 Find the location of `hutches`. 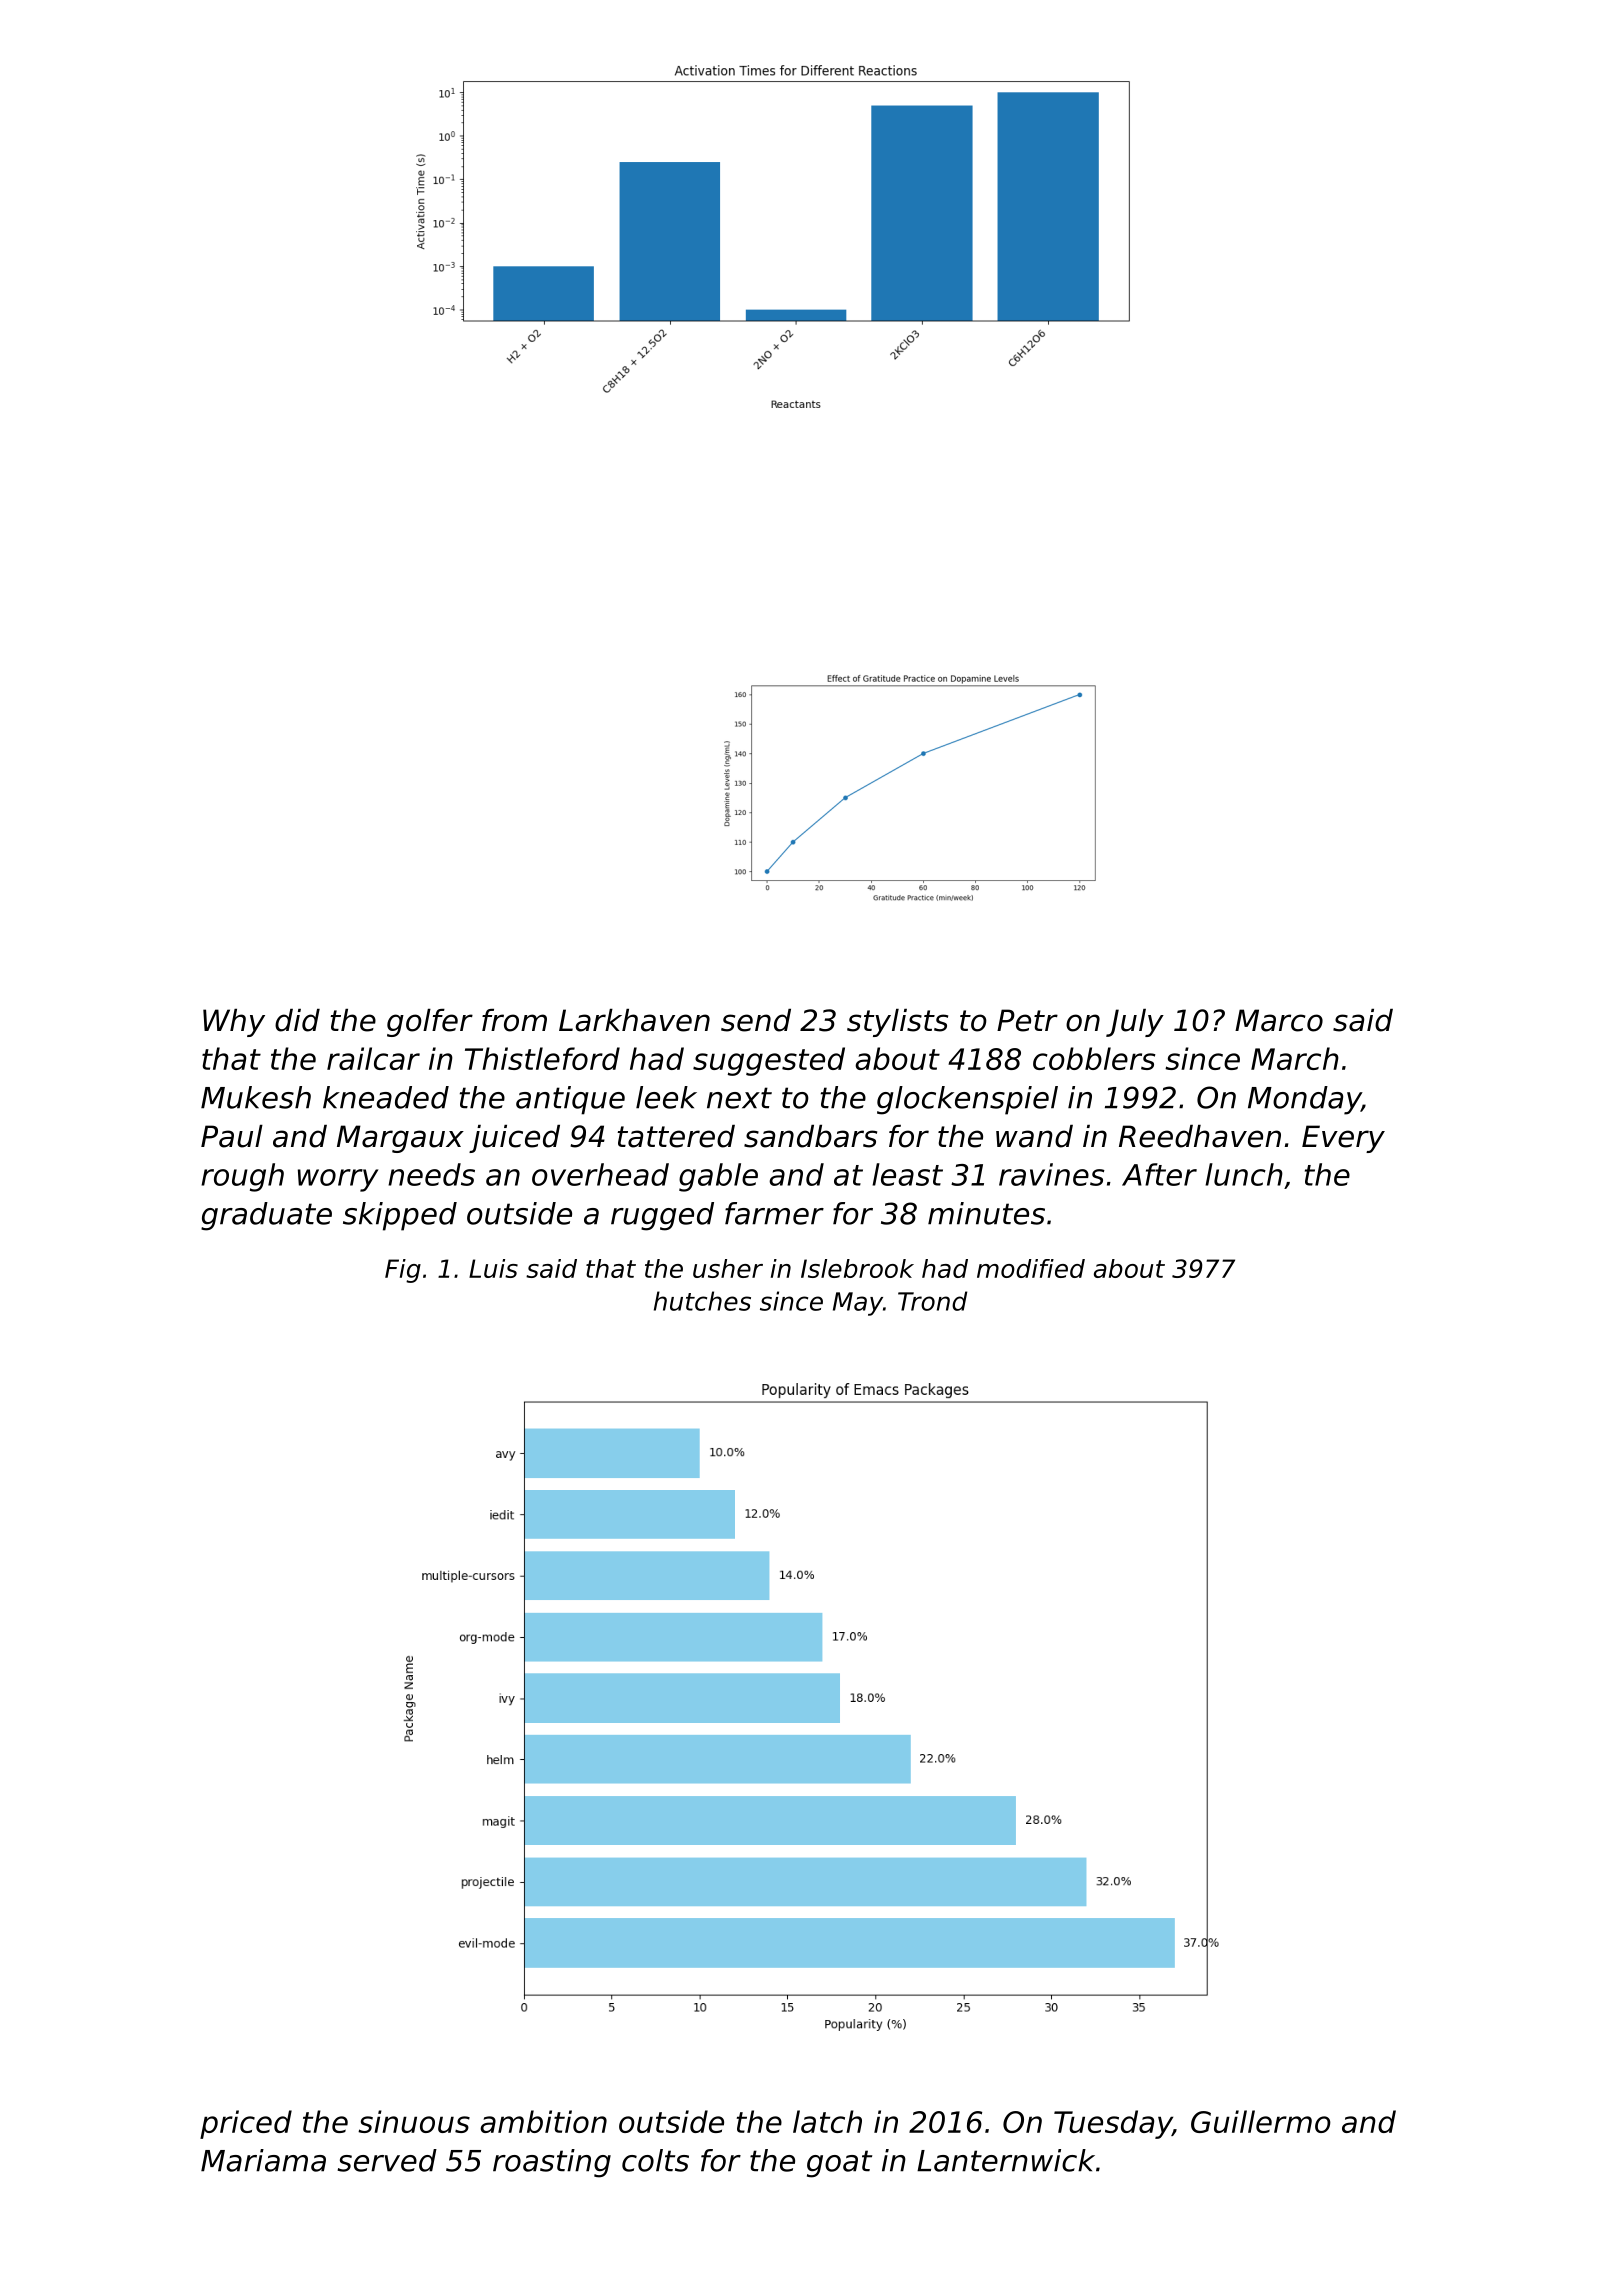

hutches is located at coordinates (702, 1301).
